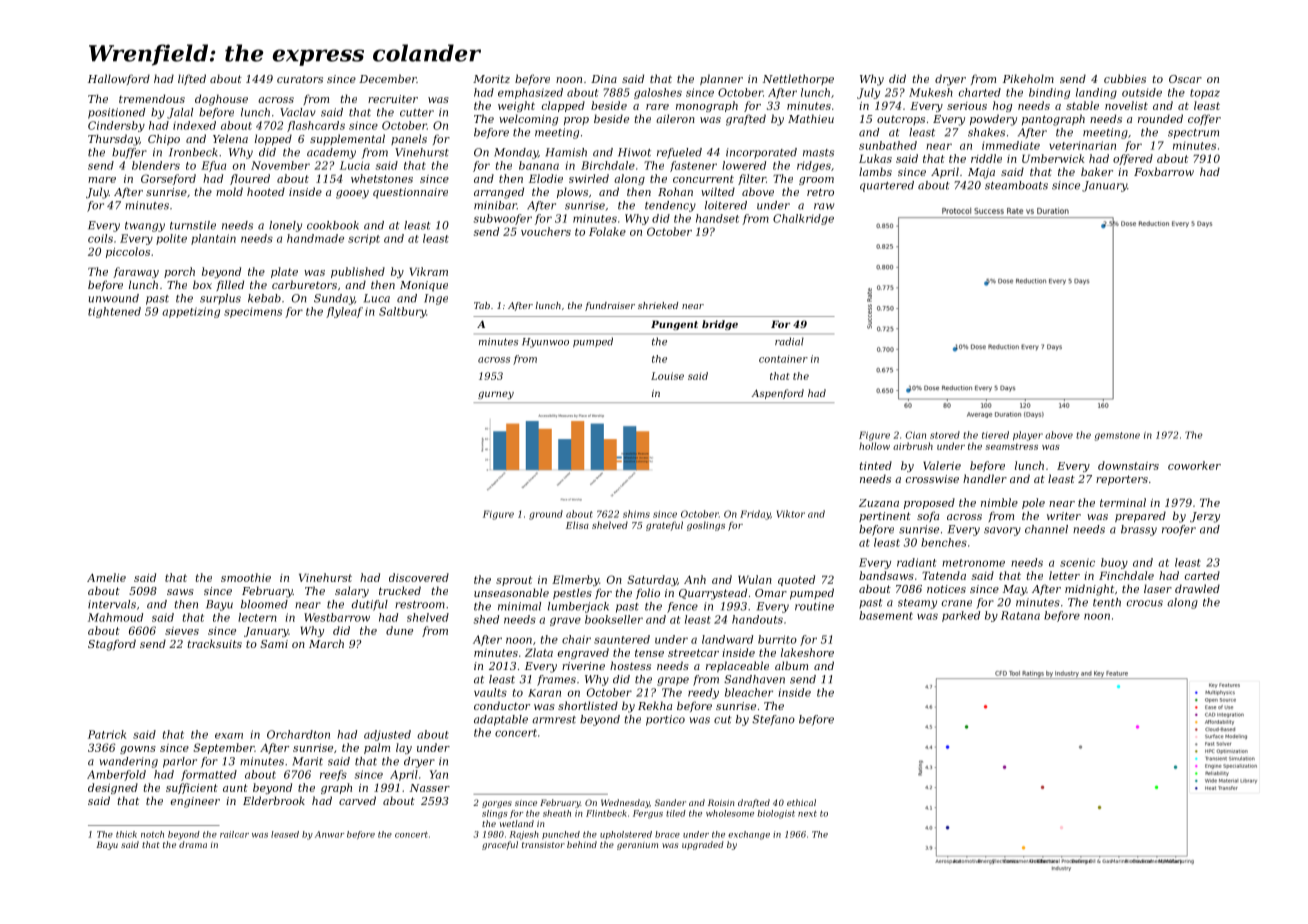 The width and height of the page is (1308, 924). I want to click on Karan, so click(544, 693).
